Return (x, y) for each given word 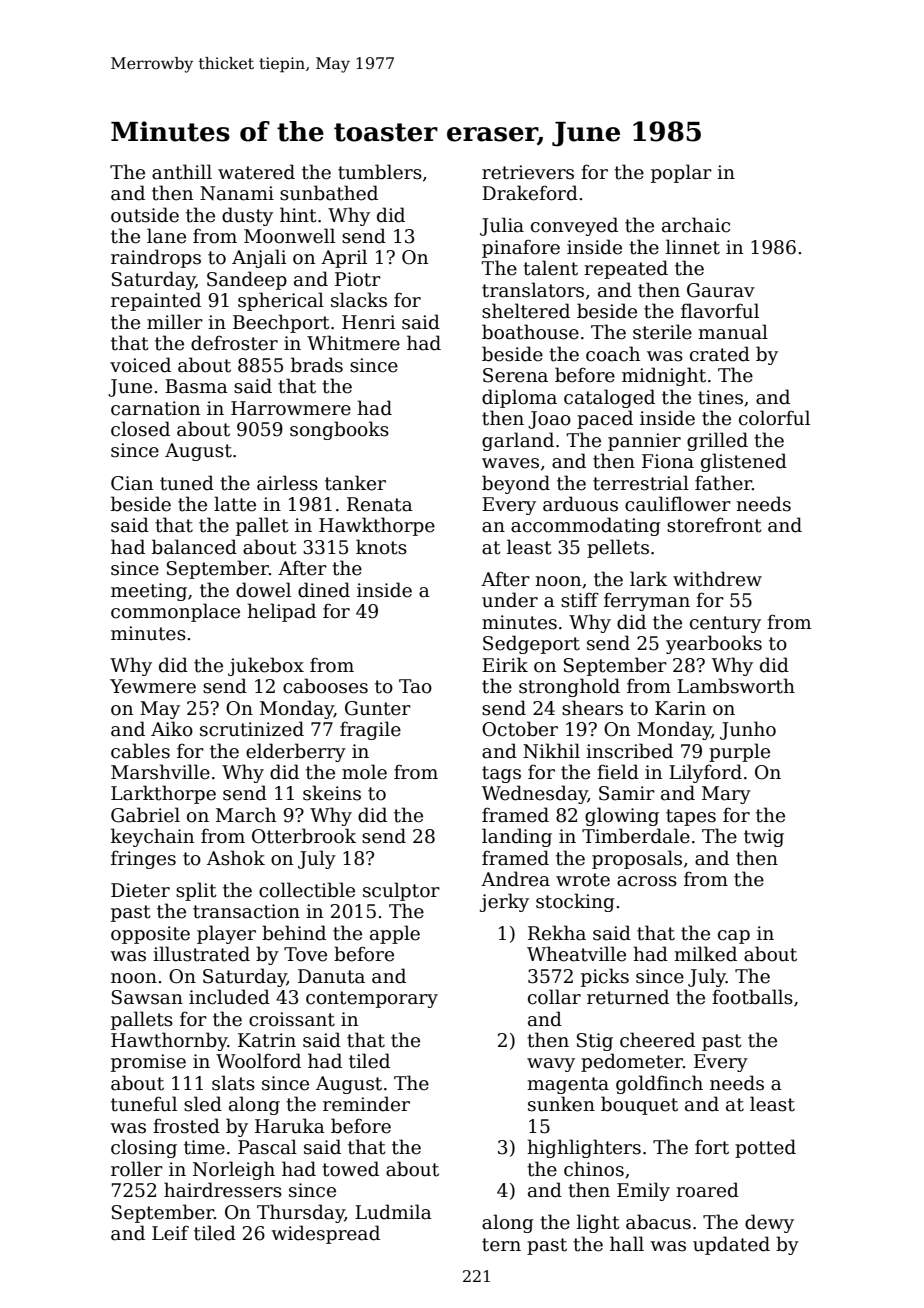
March (246, 815)
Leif (170, 1233)
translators (533, 290)
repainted (156, 301)
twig (764, 838)
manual (733, 332)
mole (364, 772)
